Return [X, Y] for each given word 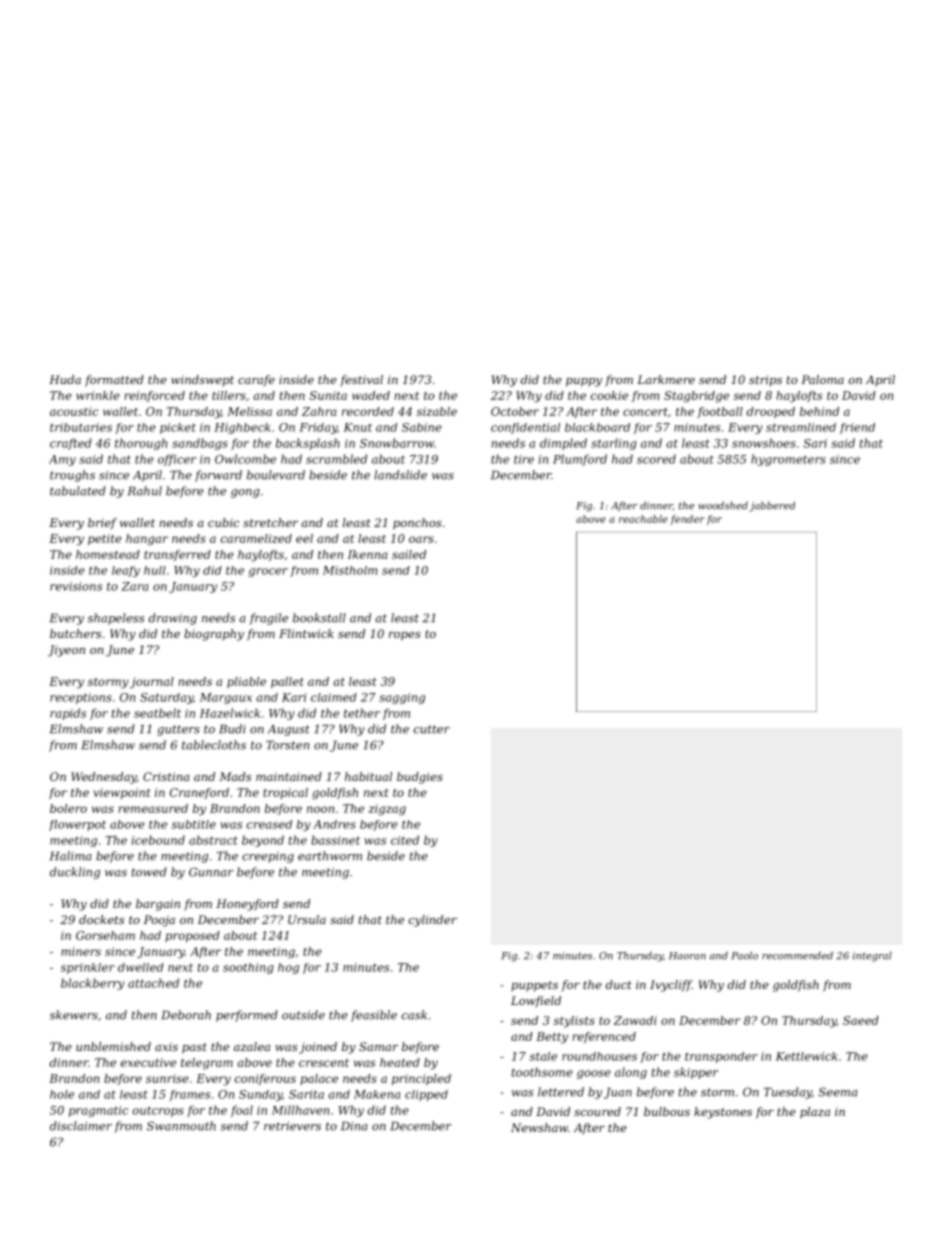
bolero [68, 808]
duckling [75, 873]
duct [619, 984]
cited [405, 840]
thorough [141, 444]
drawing [173, 619]
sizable [437, 411]
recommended [797, 955]
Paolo [745, 955]
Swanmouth [181, 1126]
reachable [643, 519]
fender [687, 520]
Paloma [822, 379]
